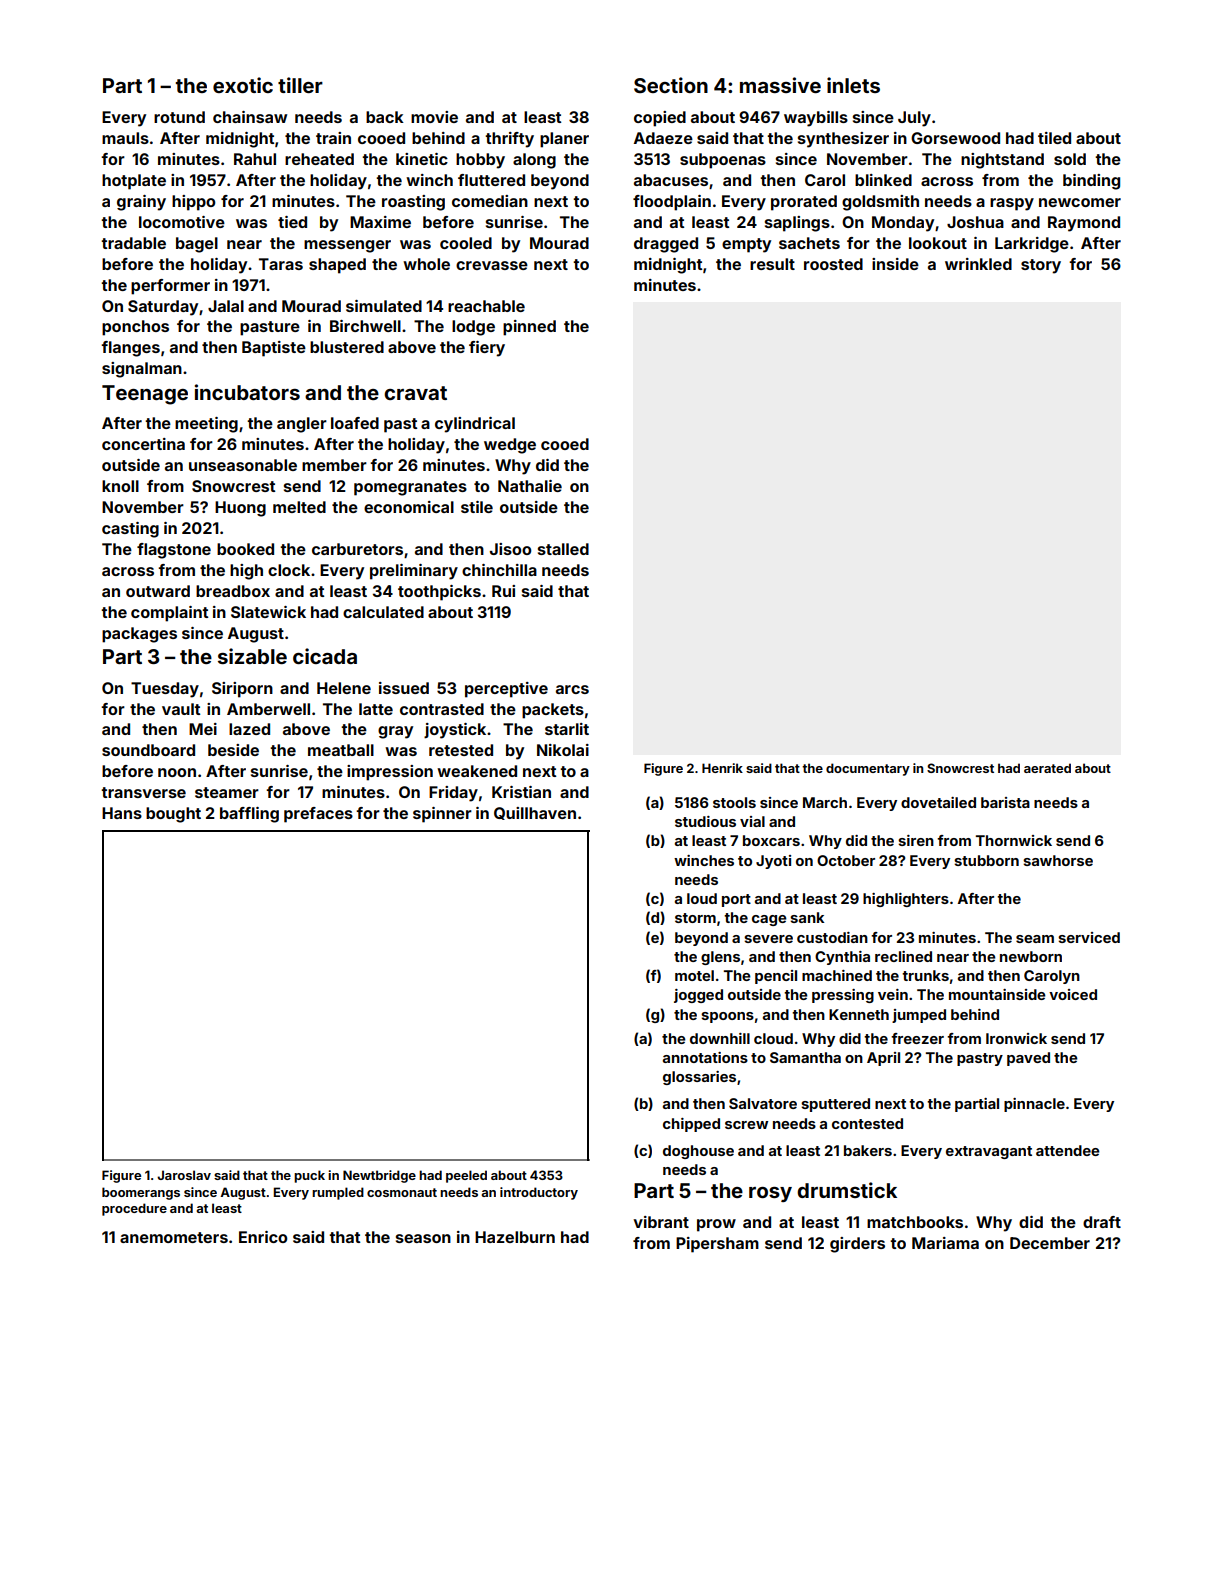 The image size is (1223, 1582). Describe the element at coordinates (807, 917) in the document. I see `sank` at that location.
